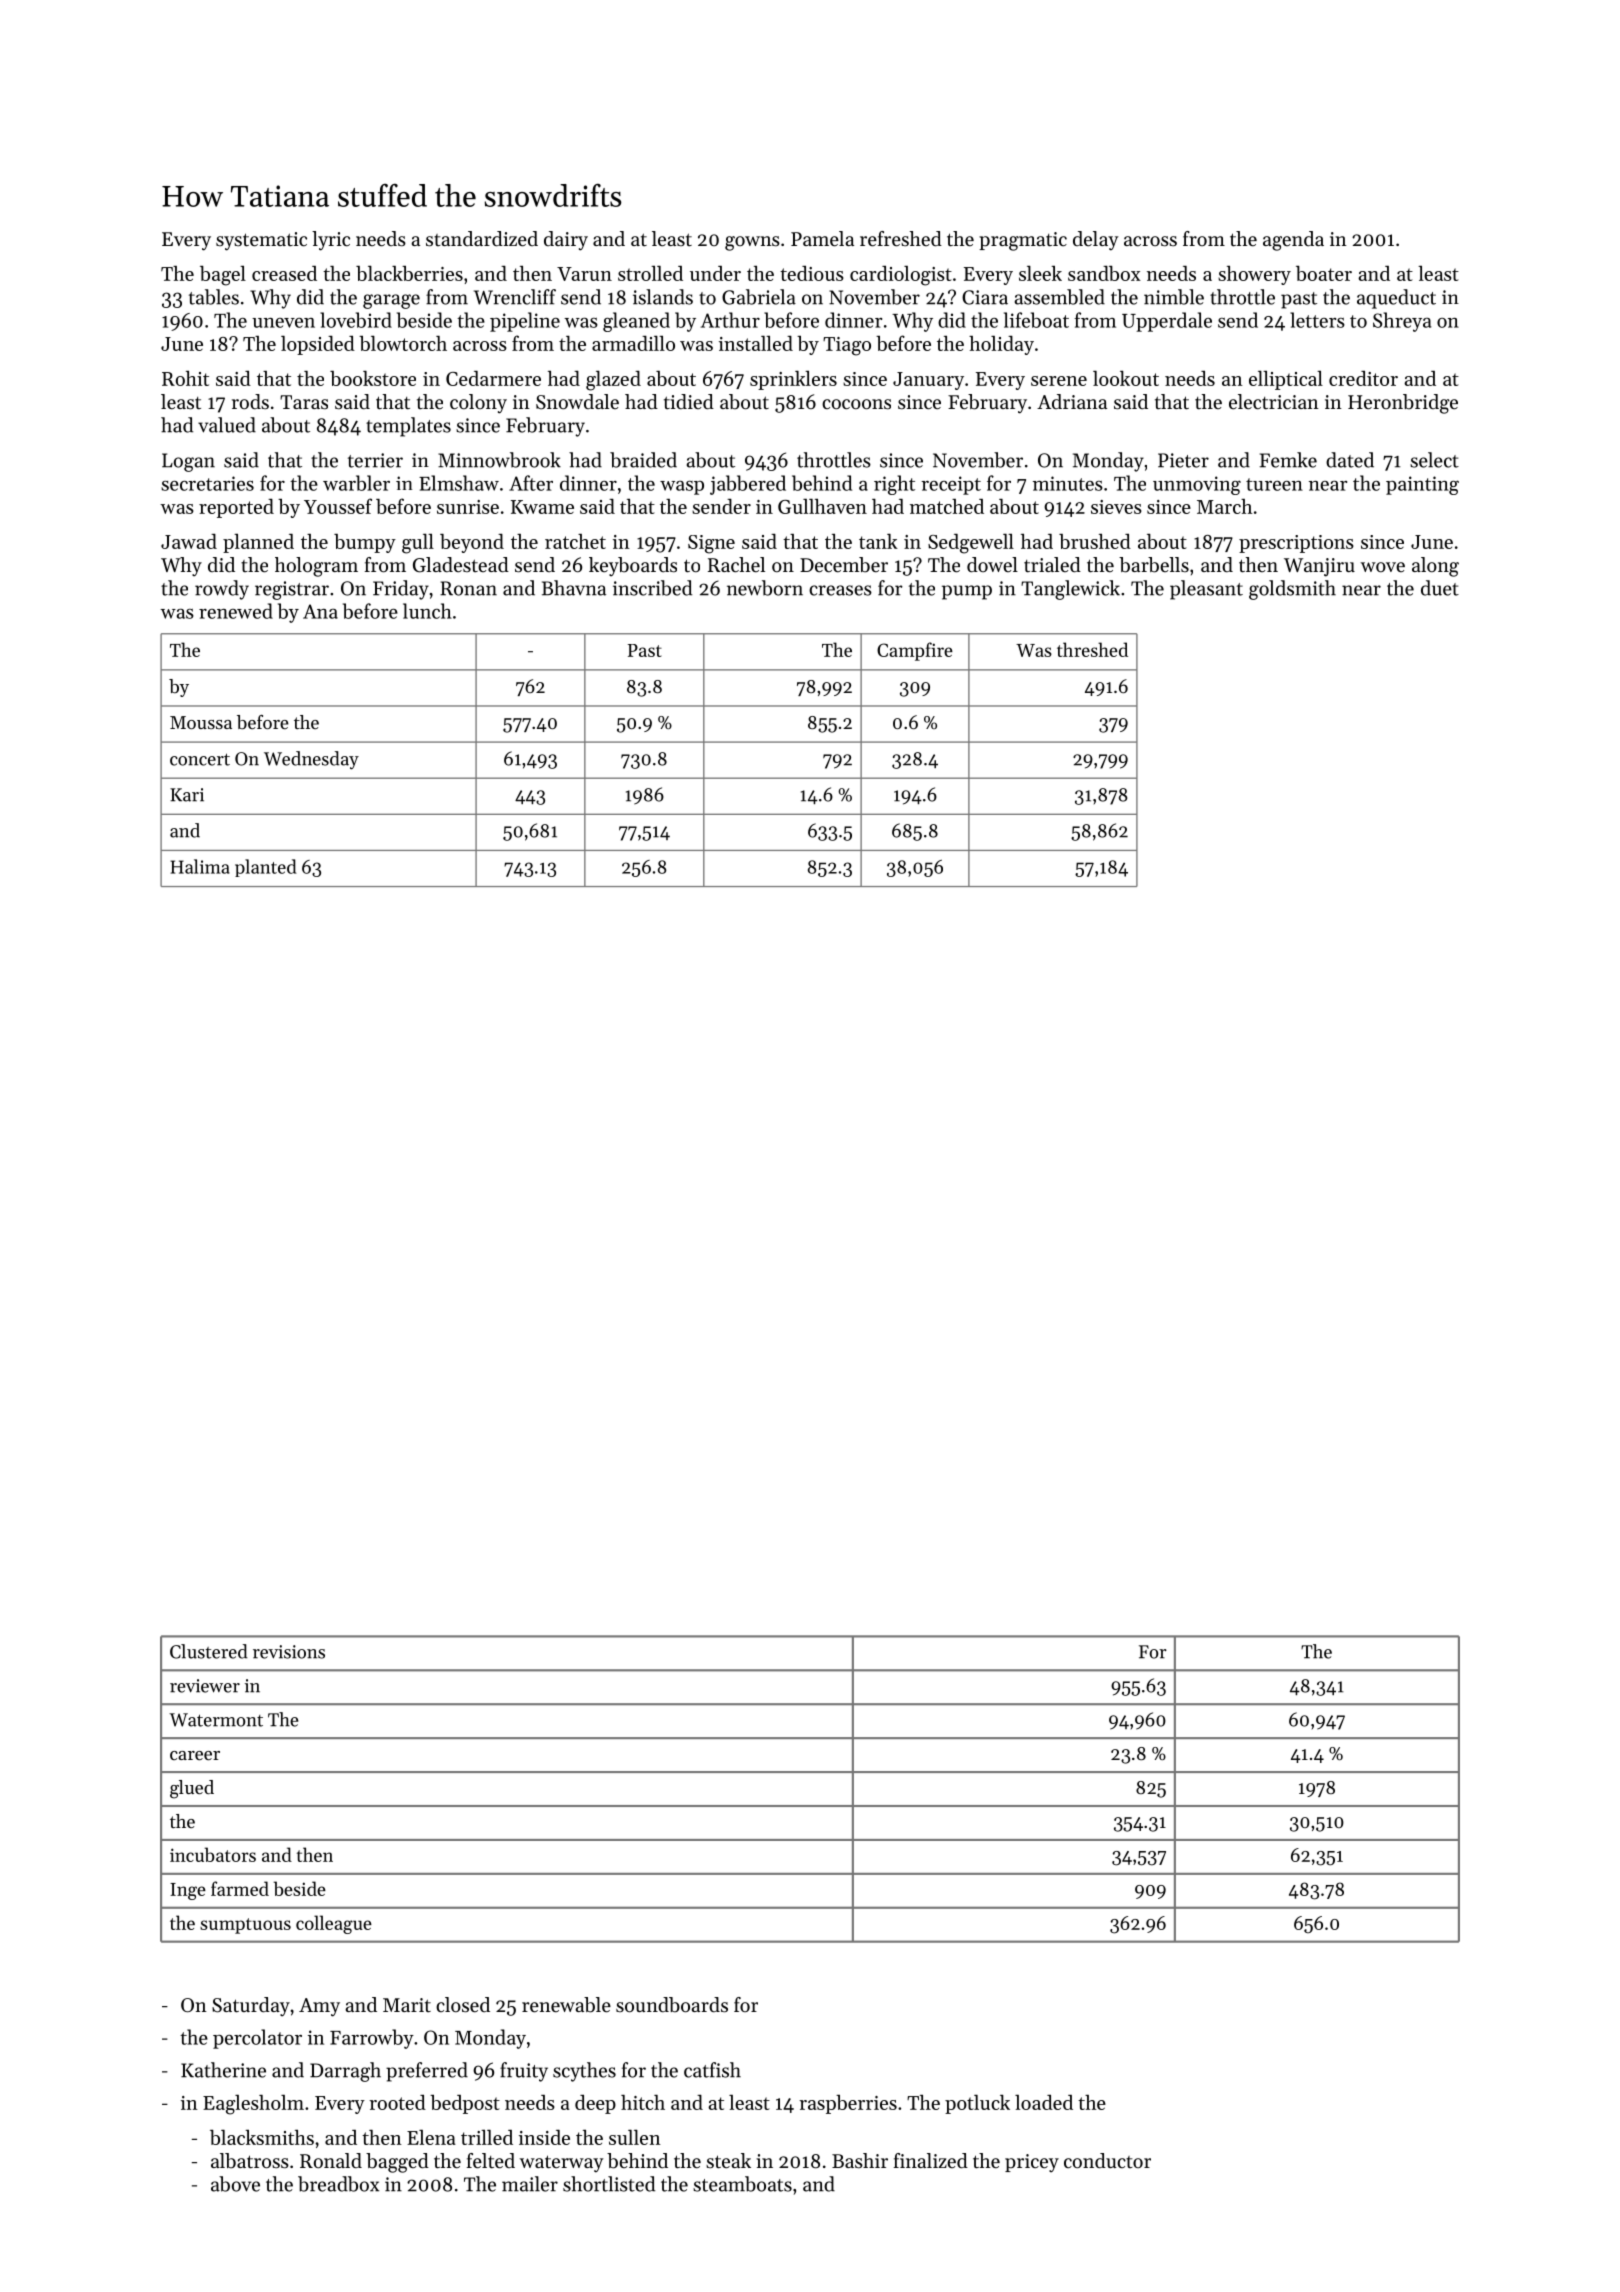  I want to click on systematic, so click(261, 241).
